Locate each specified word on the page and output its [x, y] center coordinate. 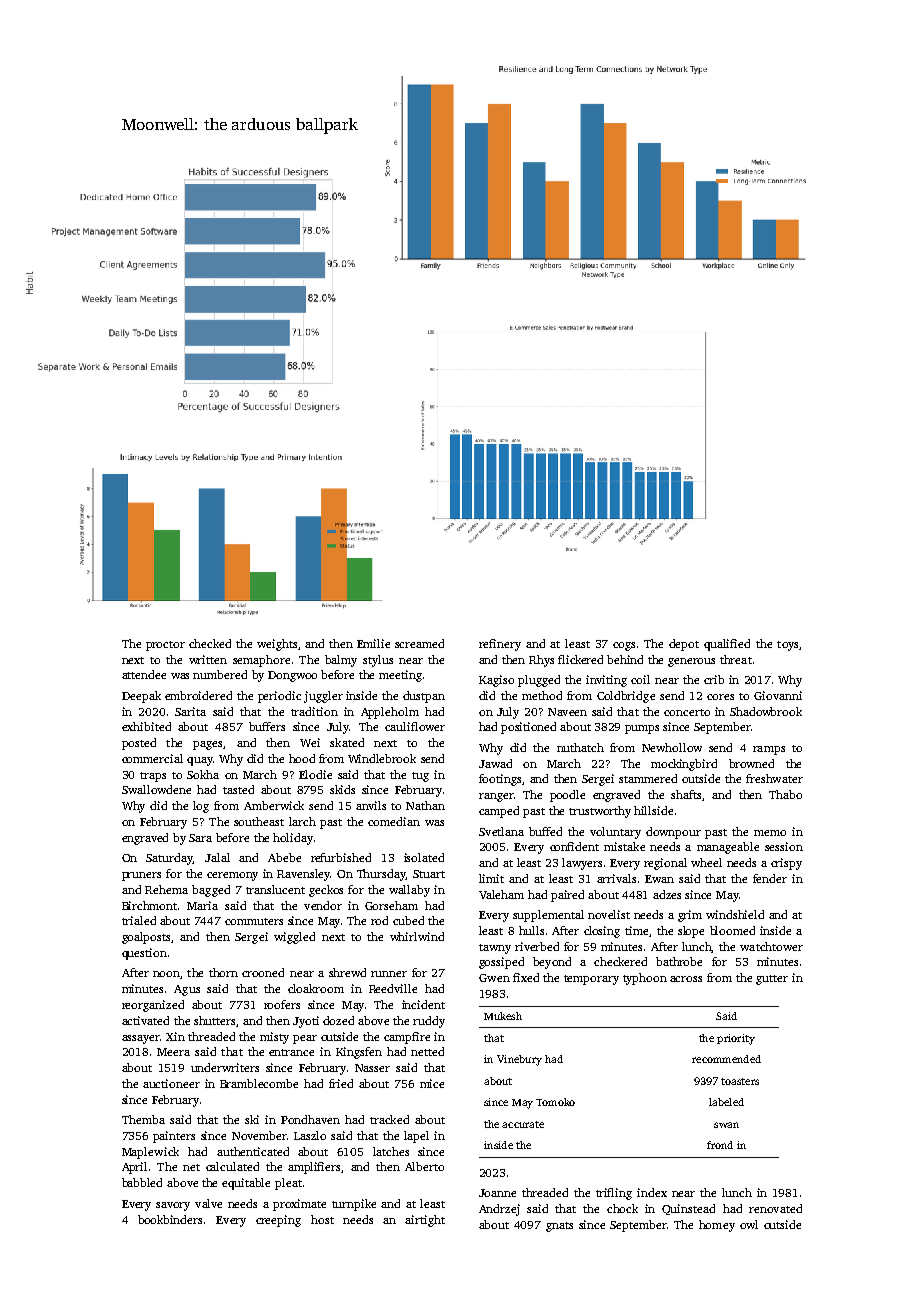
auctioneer [171, 1083]
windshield [735, 914]
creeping [278, 1221]
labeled [726, 1102]
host [322, 1219]
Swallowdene [156, 789]
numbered [220, 674]
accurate [523, 1124]
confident [574, 846]
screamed [419, 643]
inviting [606, 681]
